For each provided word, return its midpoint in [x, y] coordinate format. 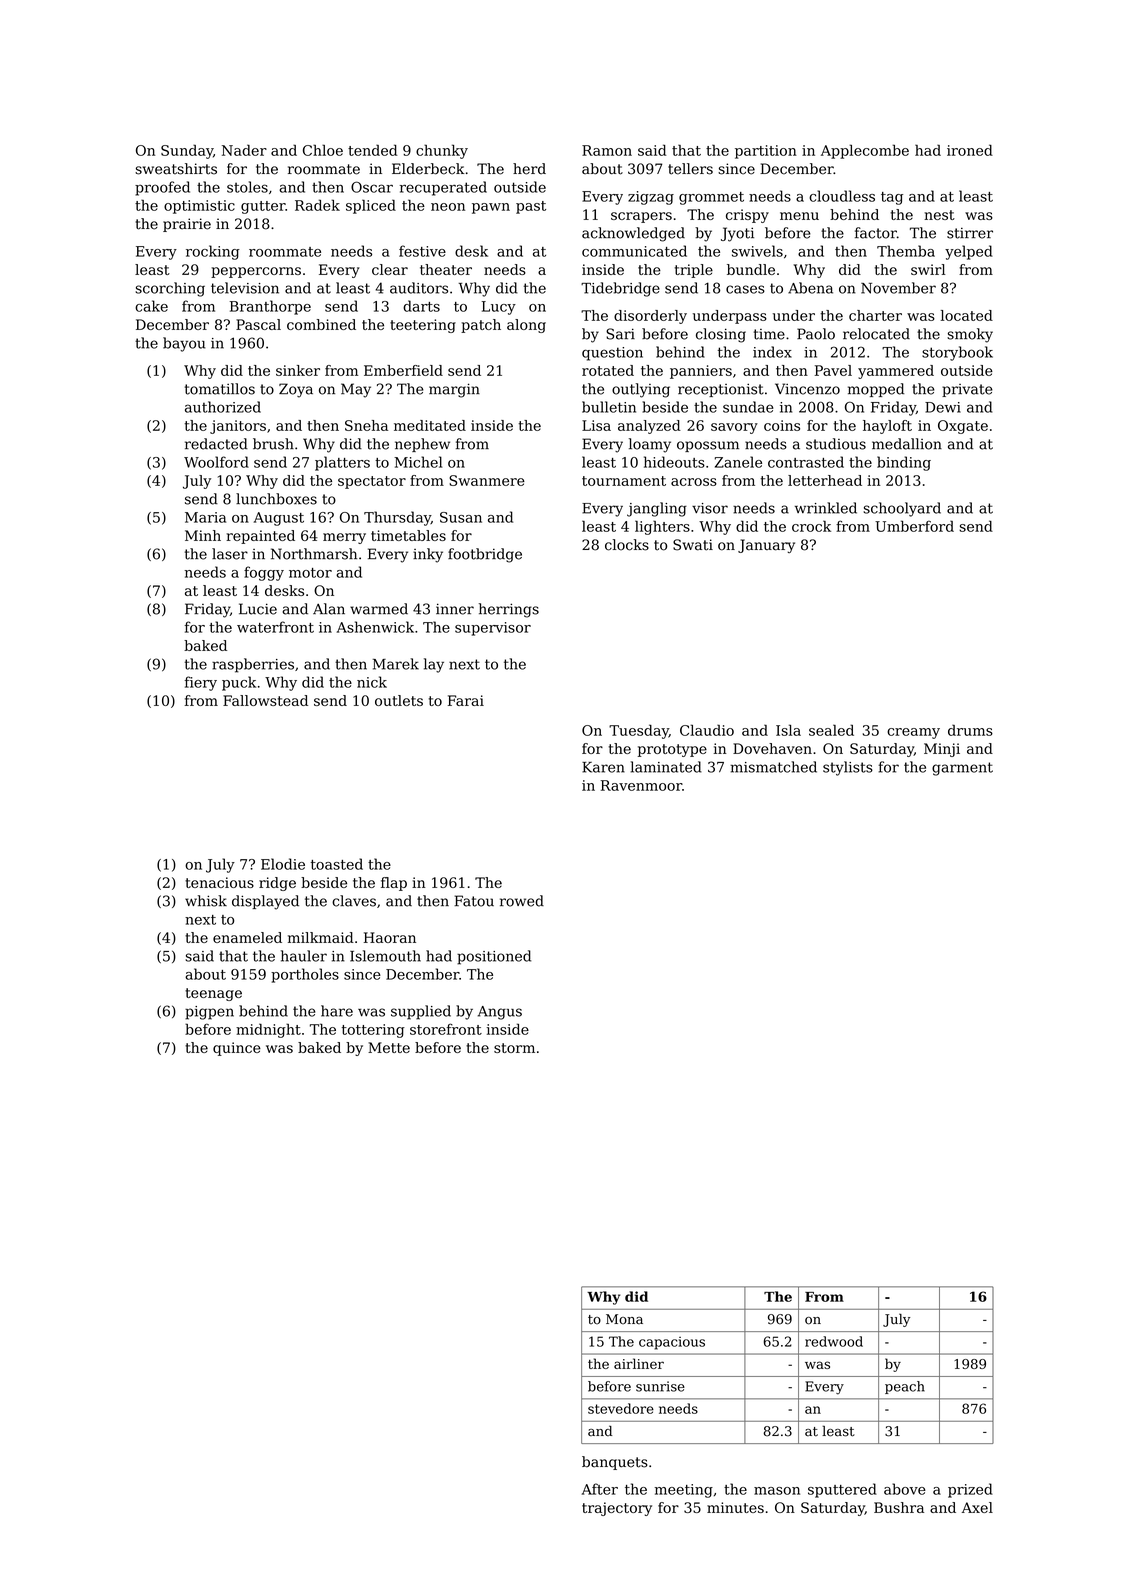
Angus [500, 1013]
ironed [970, 150]
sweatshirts [176, 169]
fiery [201, 683]
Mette [389, 1047]
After [600, 1489]
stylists [848, 768]
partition [766, 152]
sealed [831, 730]
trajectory [617, 1509]
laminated [666, 767]
